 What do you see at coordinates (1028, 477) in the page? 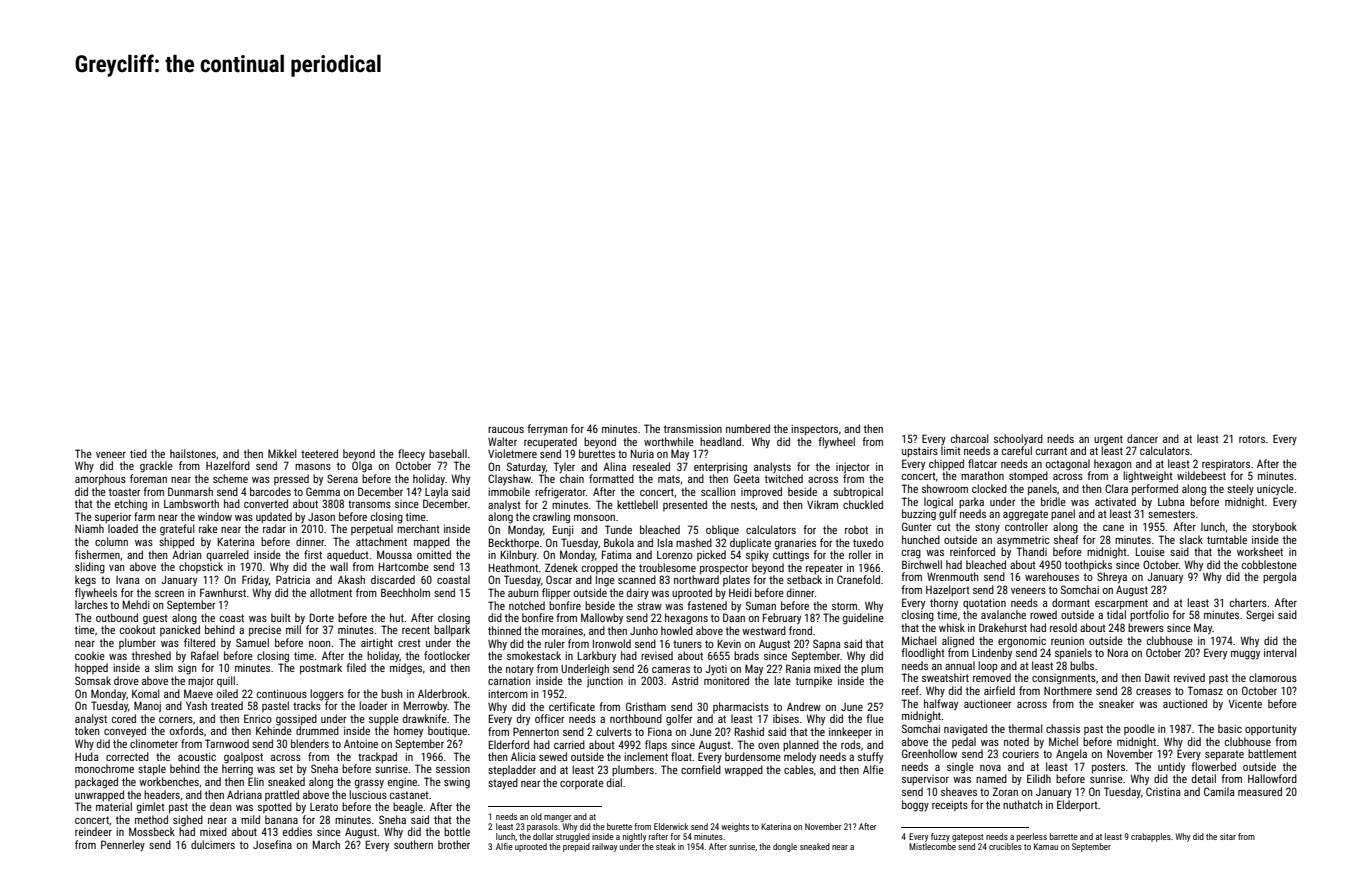
I see `stomped` at bounding box center [1028, 477].
